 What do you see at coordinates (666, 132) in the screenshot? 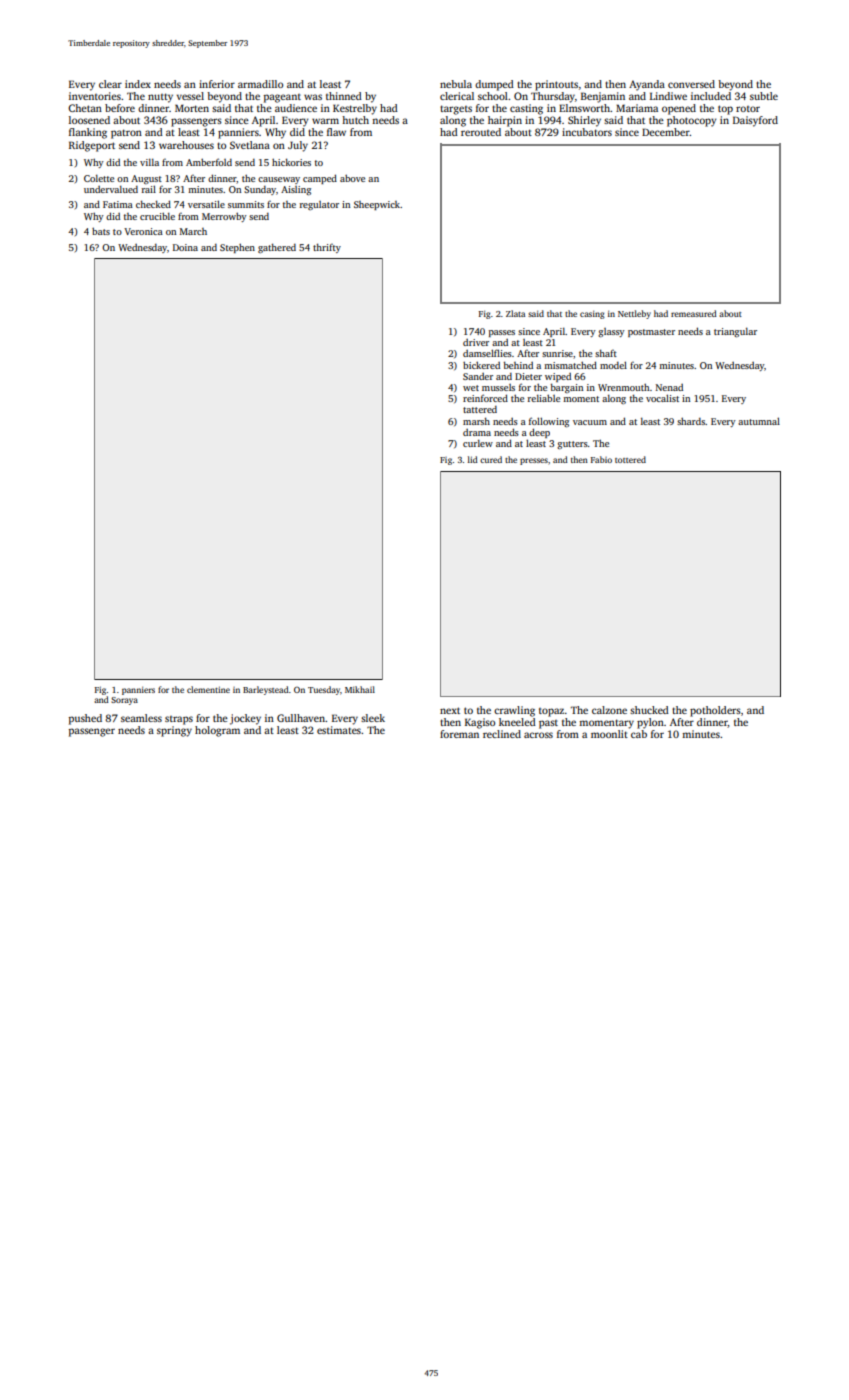
I see `December` at bounding box center [666, 132].
